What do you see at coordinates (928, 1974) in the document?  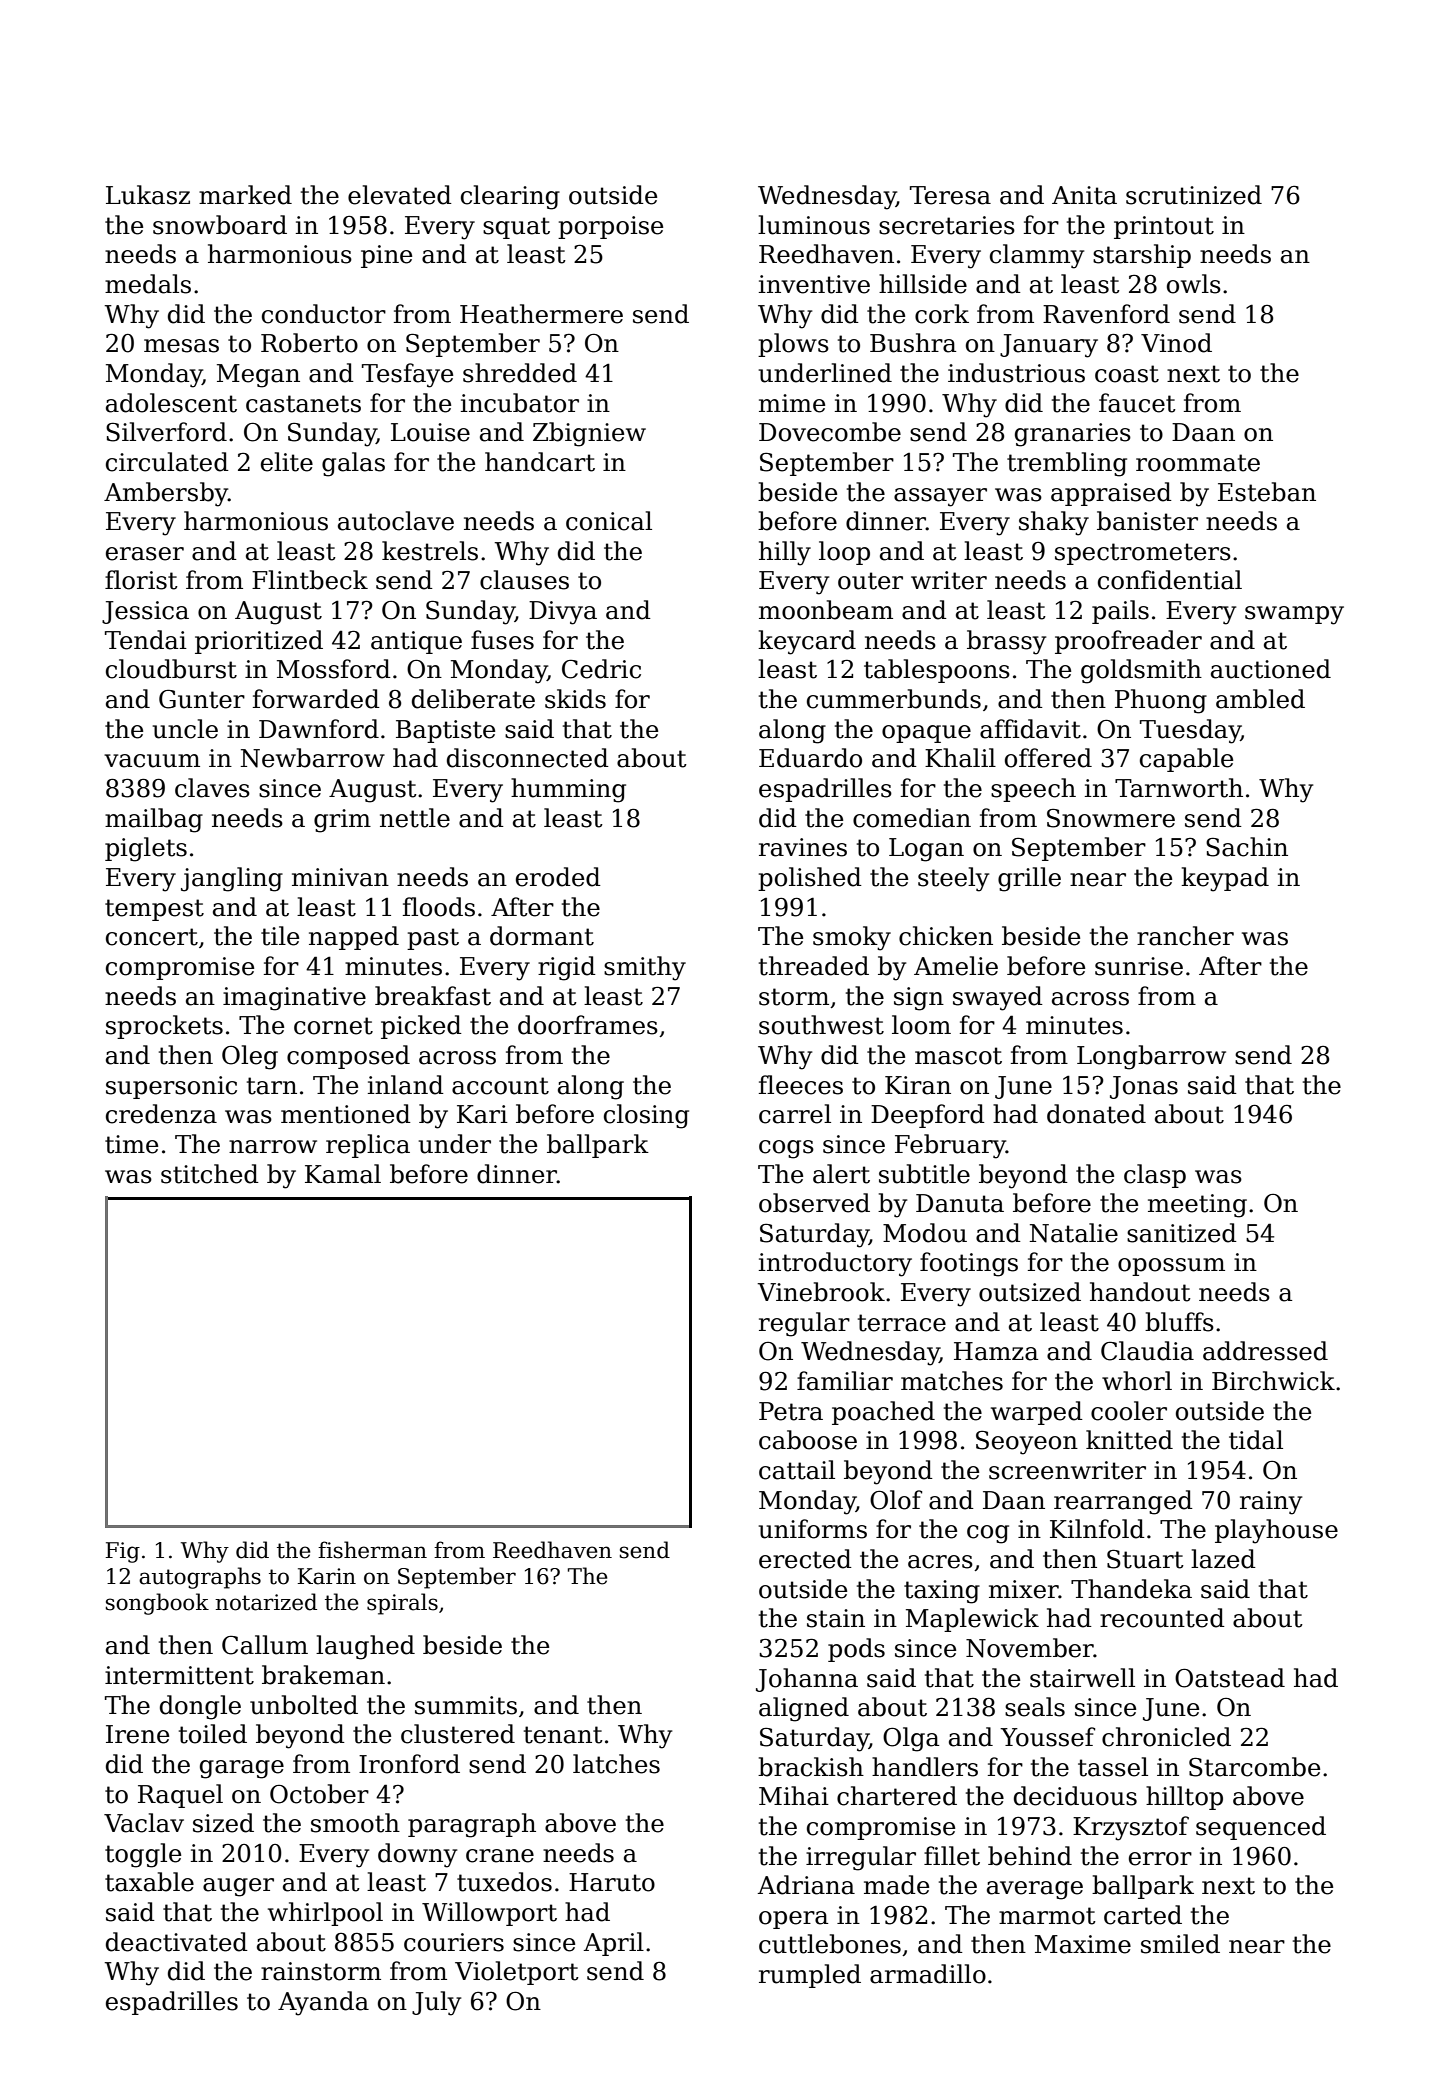 I see `armadillo` at bounding box center [928, 1974].
